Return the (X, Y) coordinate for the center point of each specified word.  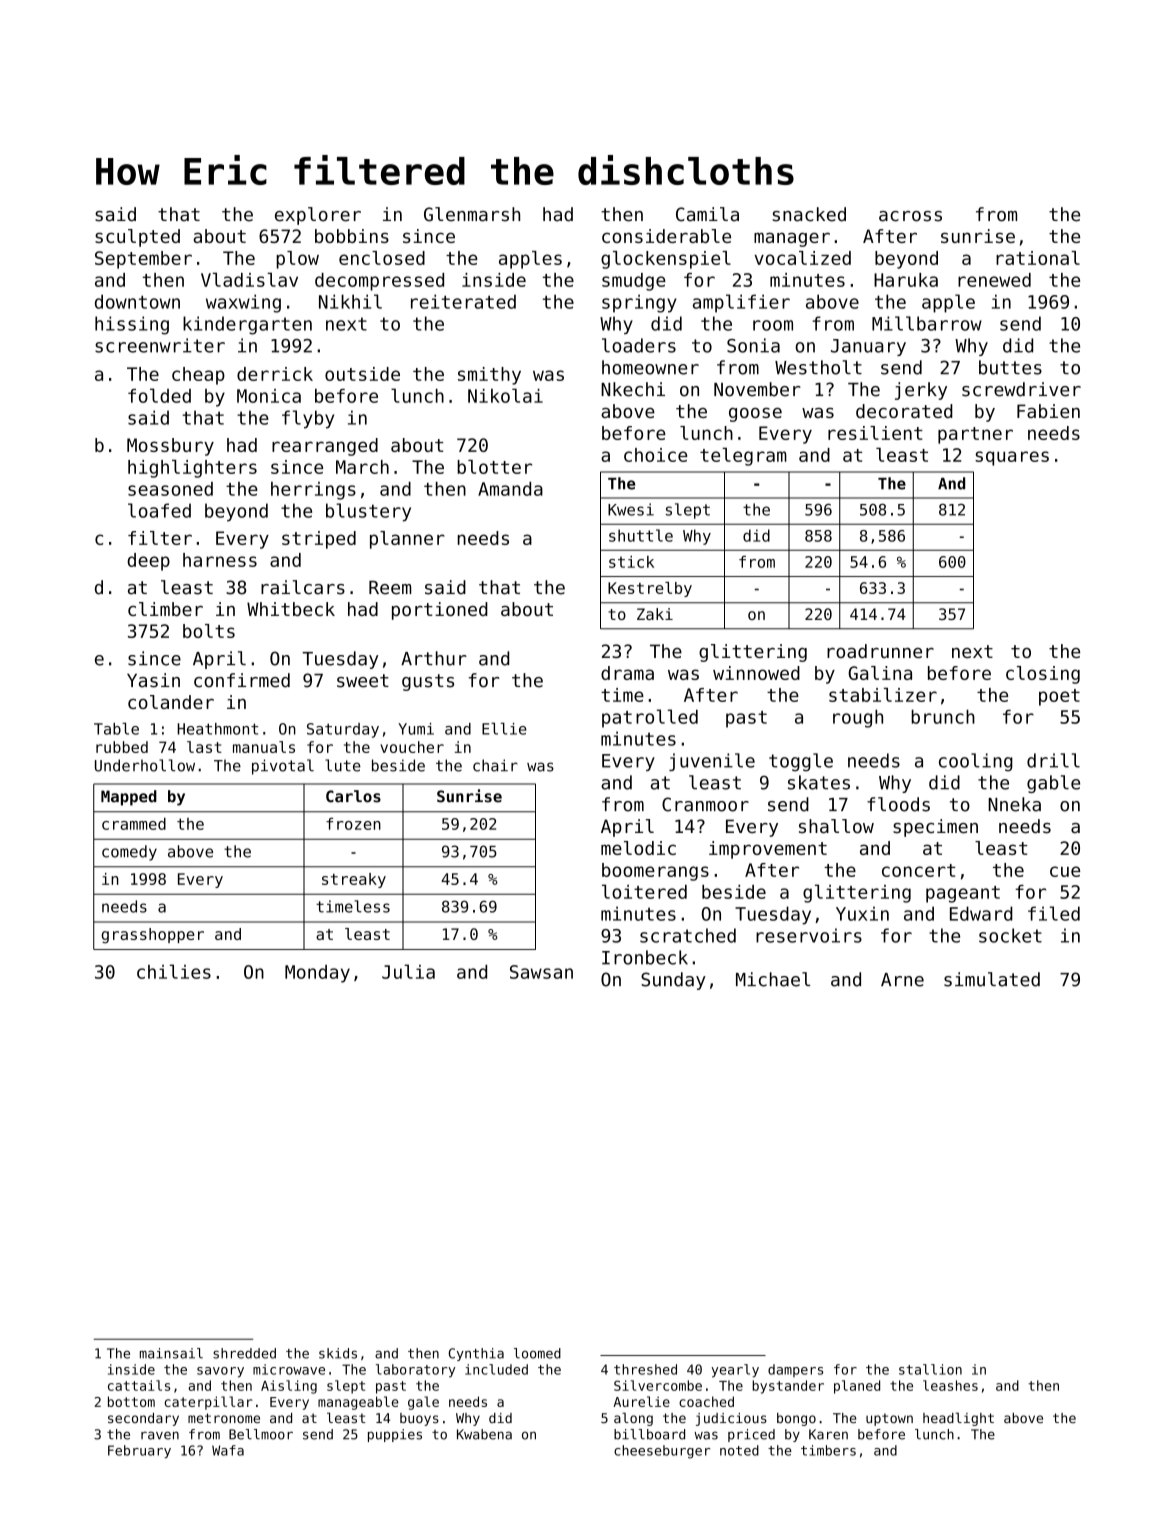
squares (1012, 458)
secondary (143, 1419)
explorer (318, 216)
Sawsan (541, 972)
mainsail (171, 1353)
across (910, 216)
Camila (707, 214)
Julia (408, 971)
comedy (129, 853)
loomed (537, 1353)
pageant (963, 894)
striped (319, 540)
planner (407, 540)
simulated (992, 979)
